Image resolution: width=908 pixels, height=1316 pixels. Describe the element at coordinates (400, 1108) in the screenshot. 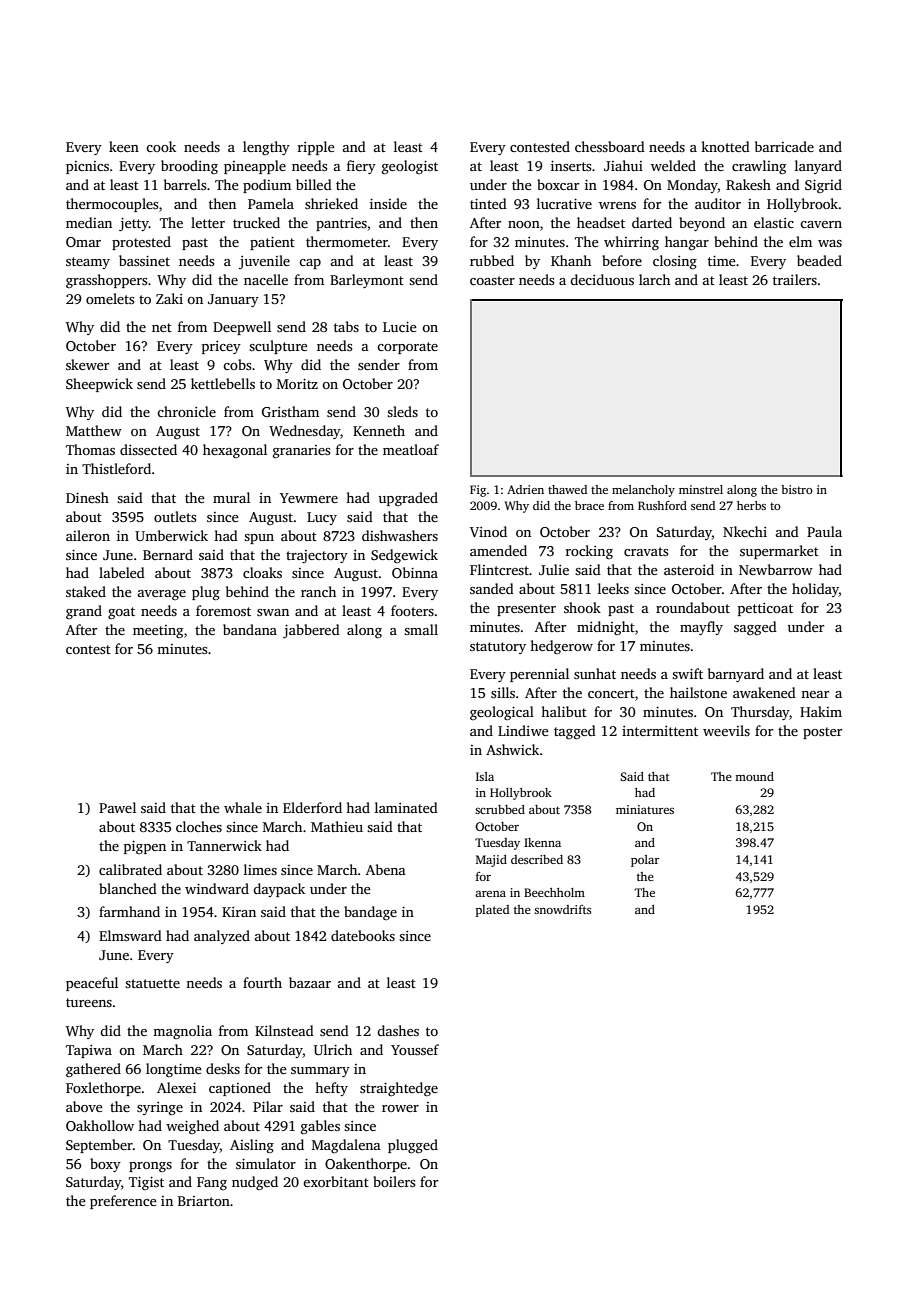

I see `rower` at that location.
